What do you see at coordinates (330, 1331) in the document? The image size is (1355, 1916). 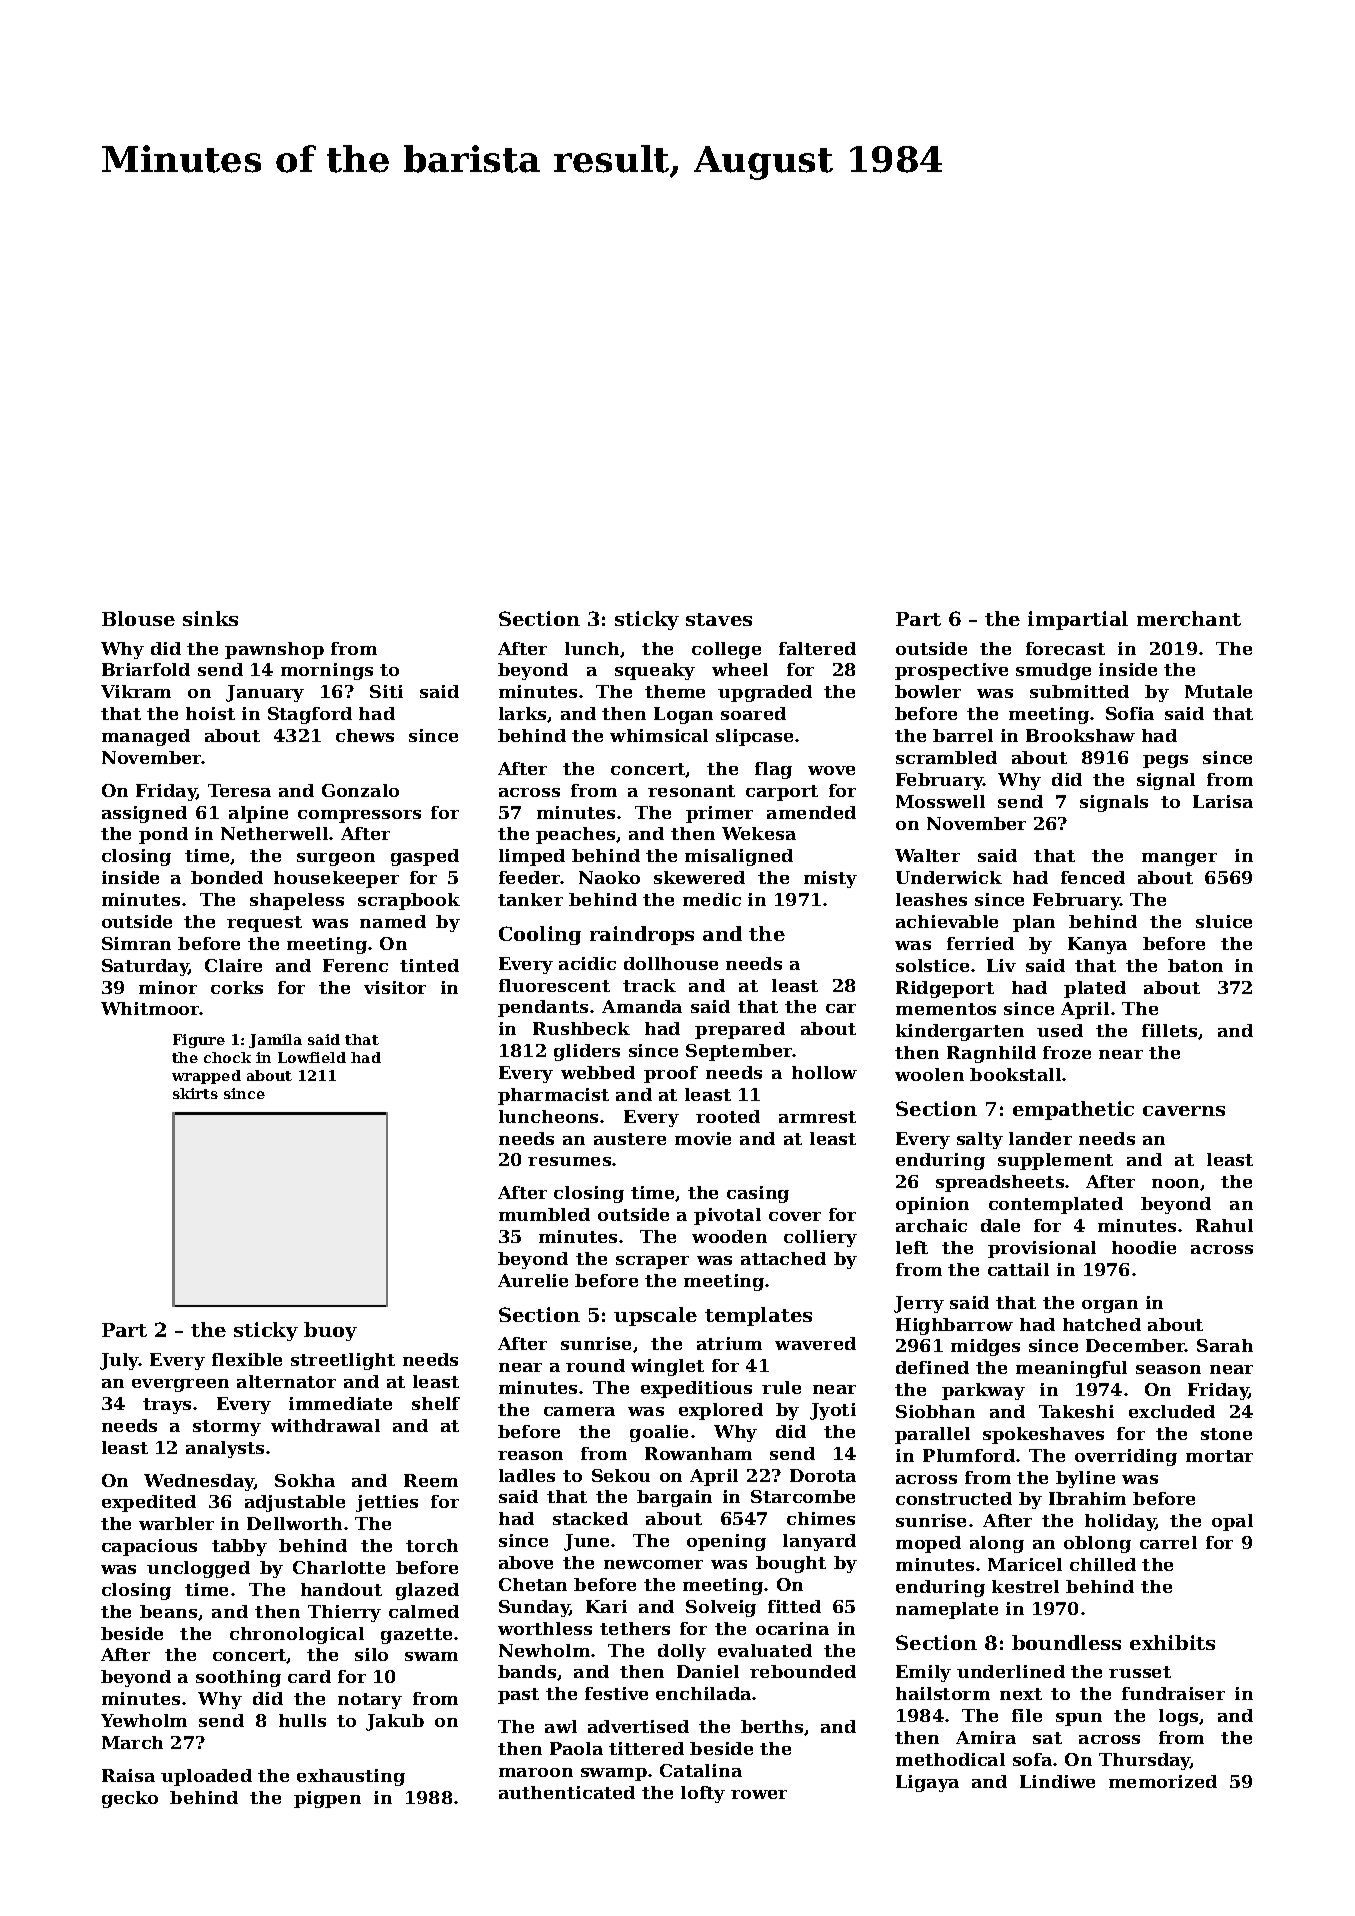 I see `buoy` at bounding box center [330, 1331].
